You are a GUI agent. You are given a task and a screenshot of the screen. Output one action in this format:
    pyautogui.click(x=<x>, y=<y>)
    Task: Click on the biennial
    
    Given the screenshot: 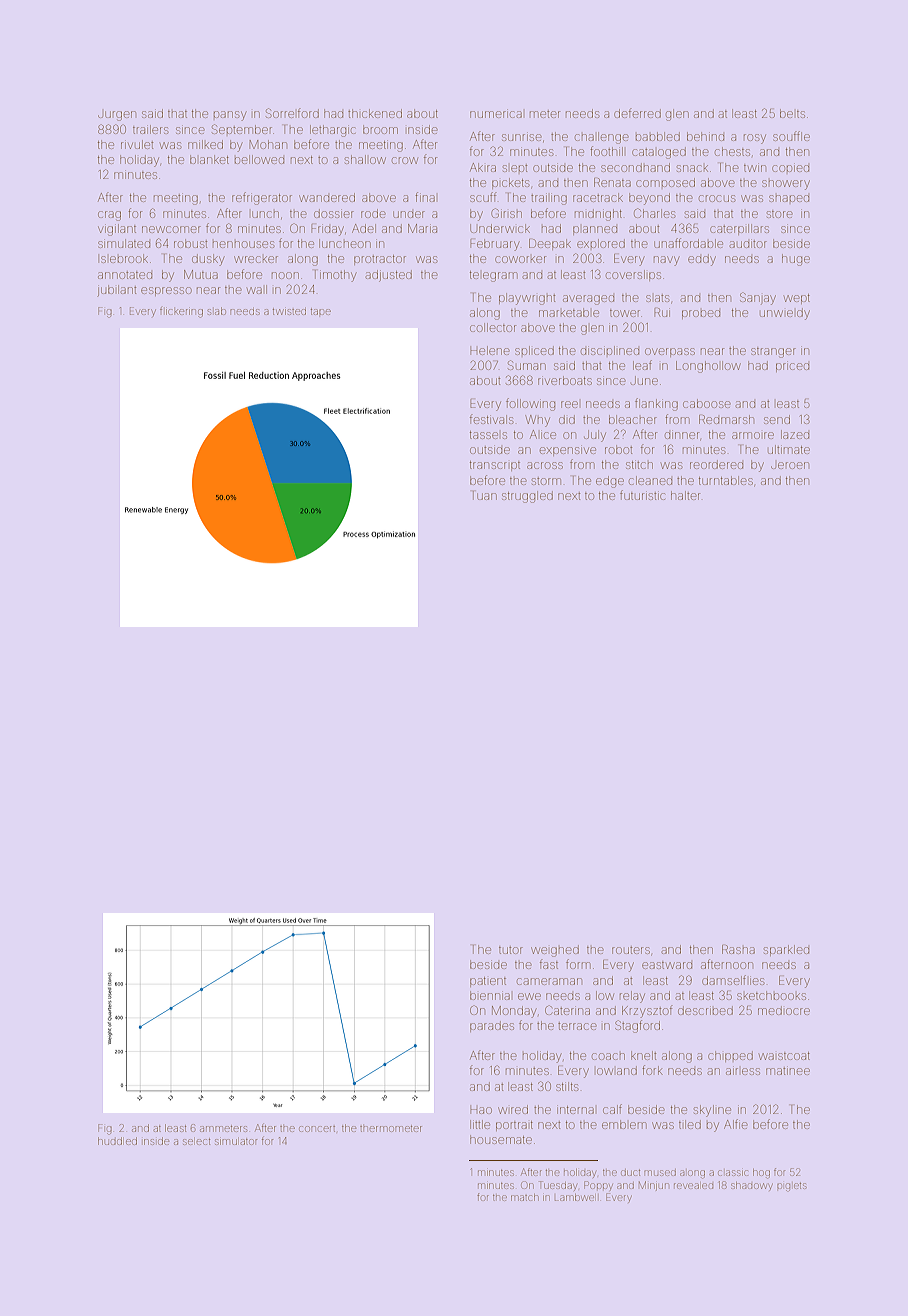 What is the action you would take?
    pyautogui.click(x=490, y=995)
